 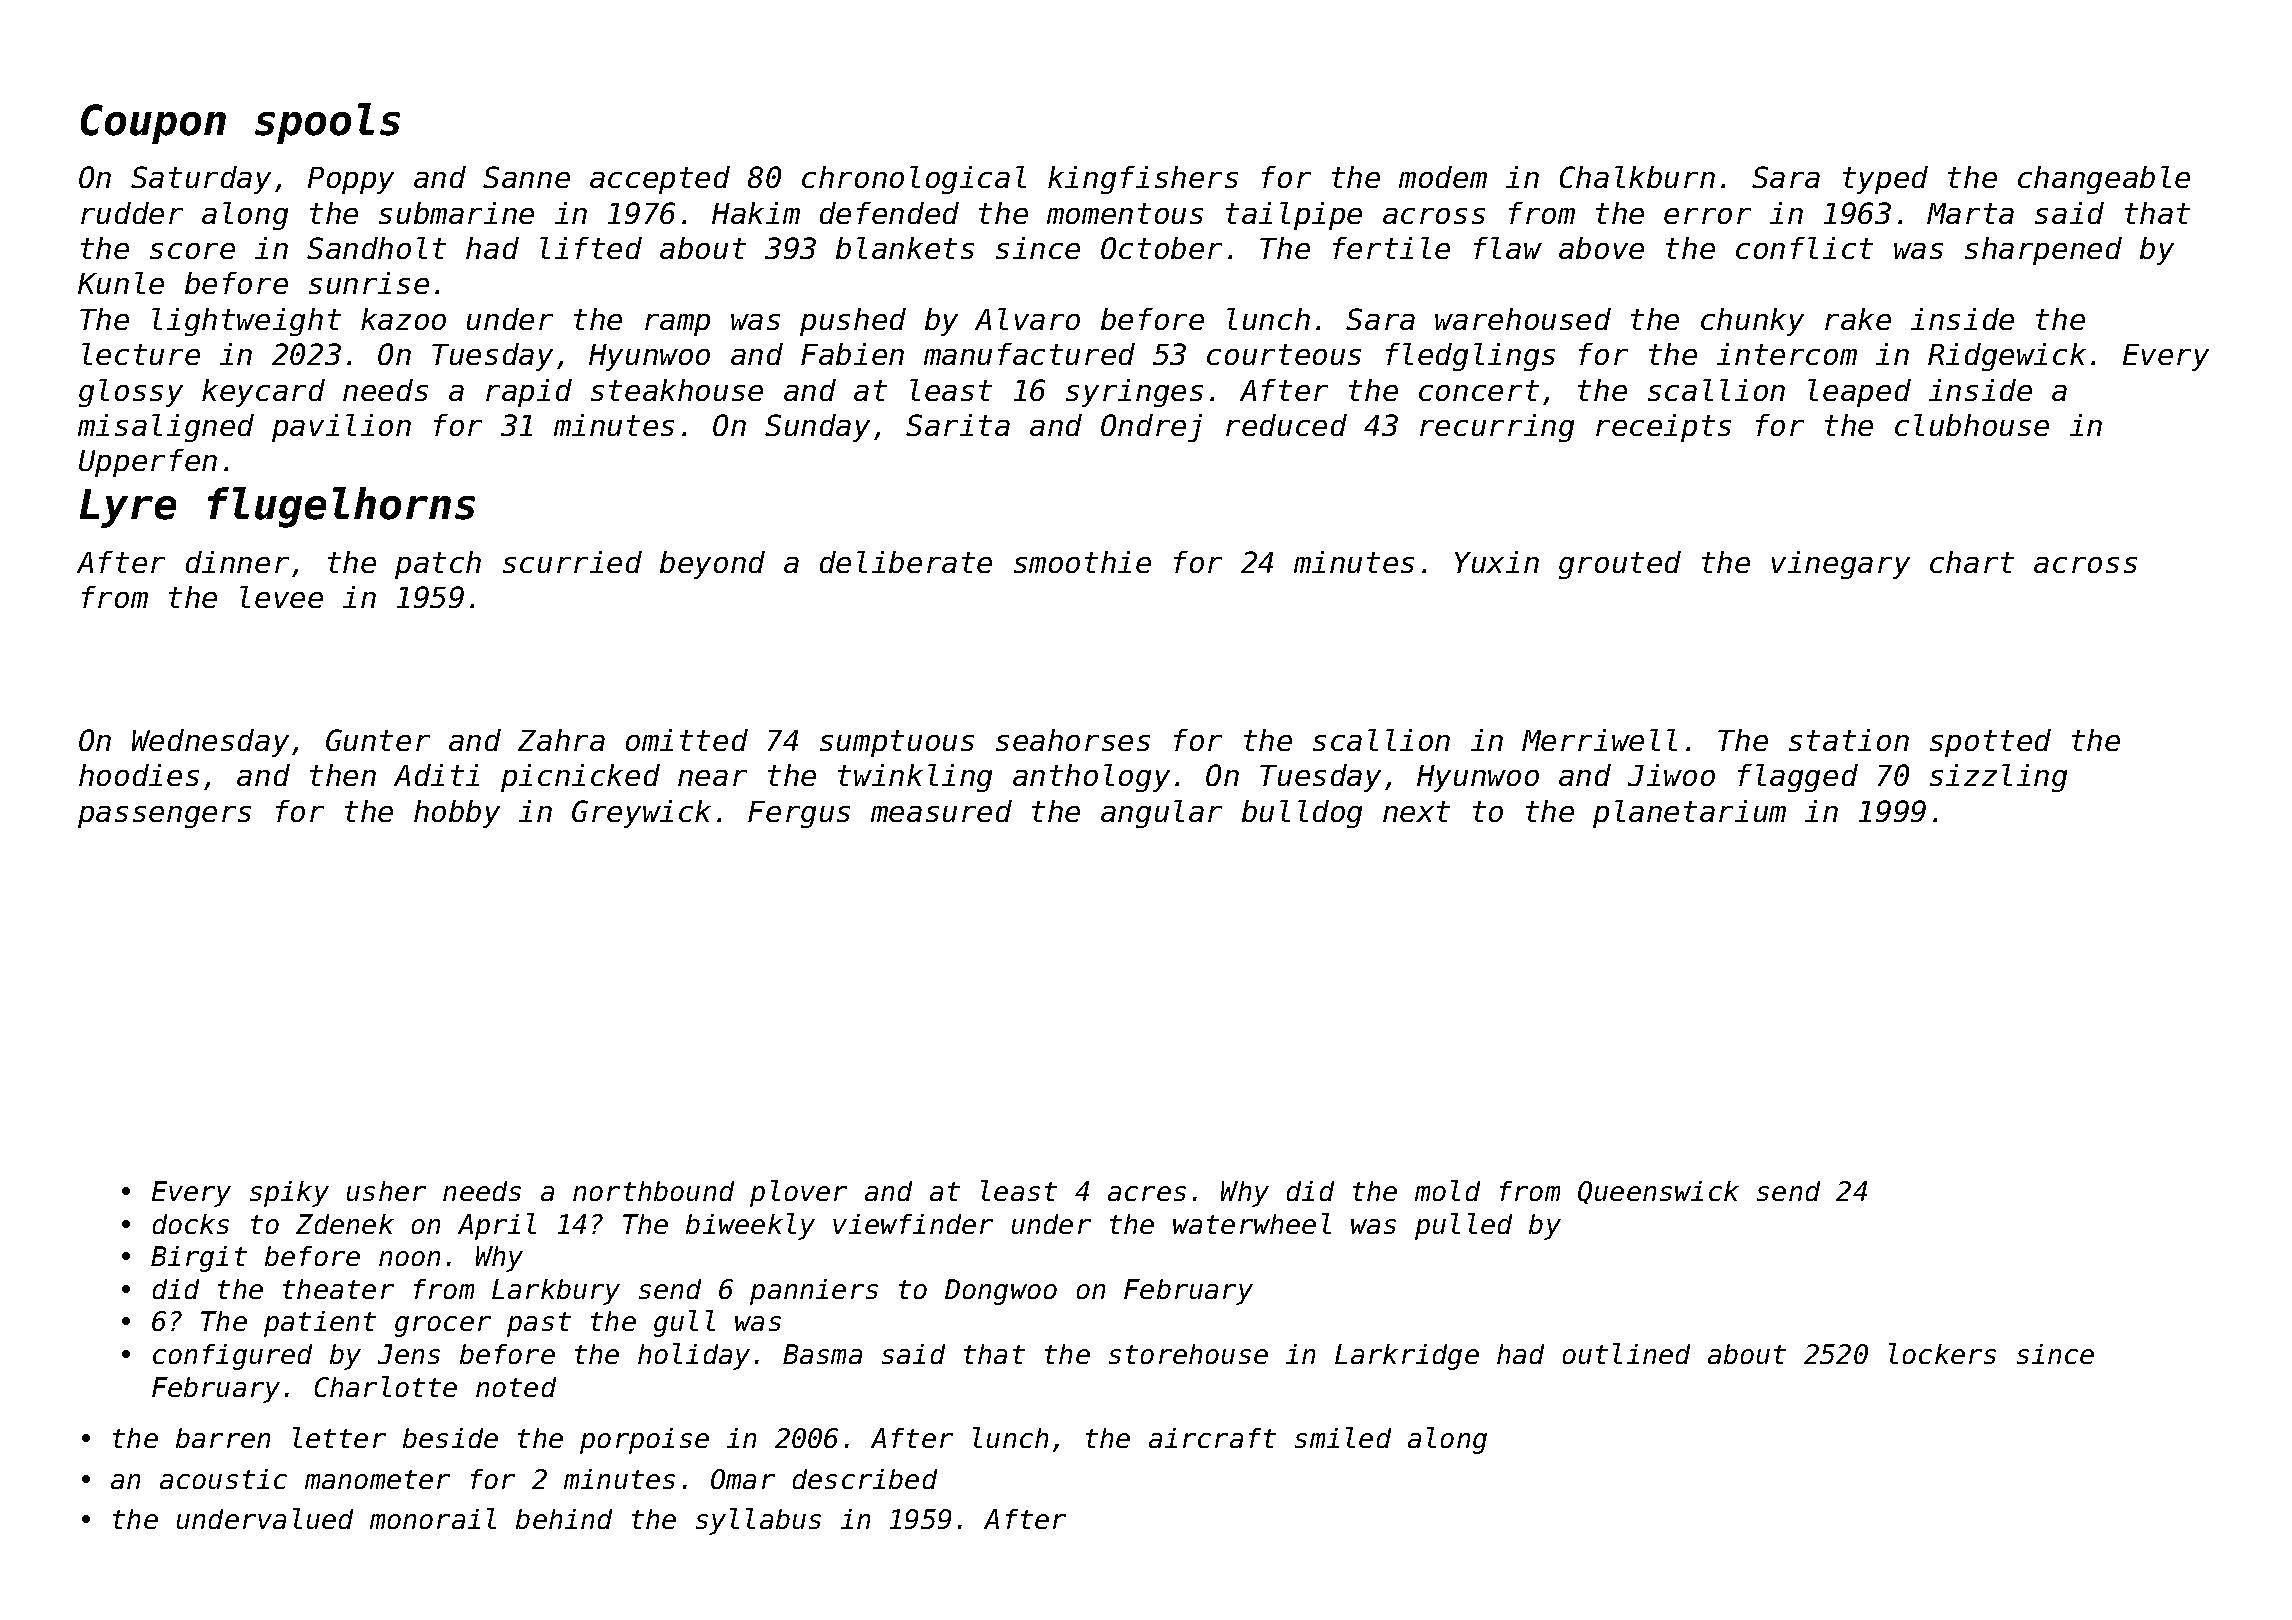 What do you see at coordinates (1689, 814) in the image?
I see `planetarium` at bounding box center [1689, 814].
